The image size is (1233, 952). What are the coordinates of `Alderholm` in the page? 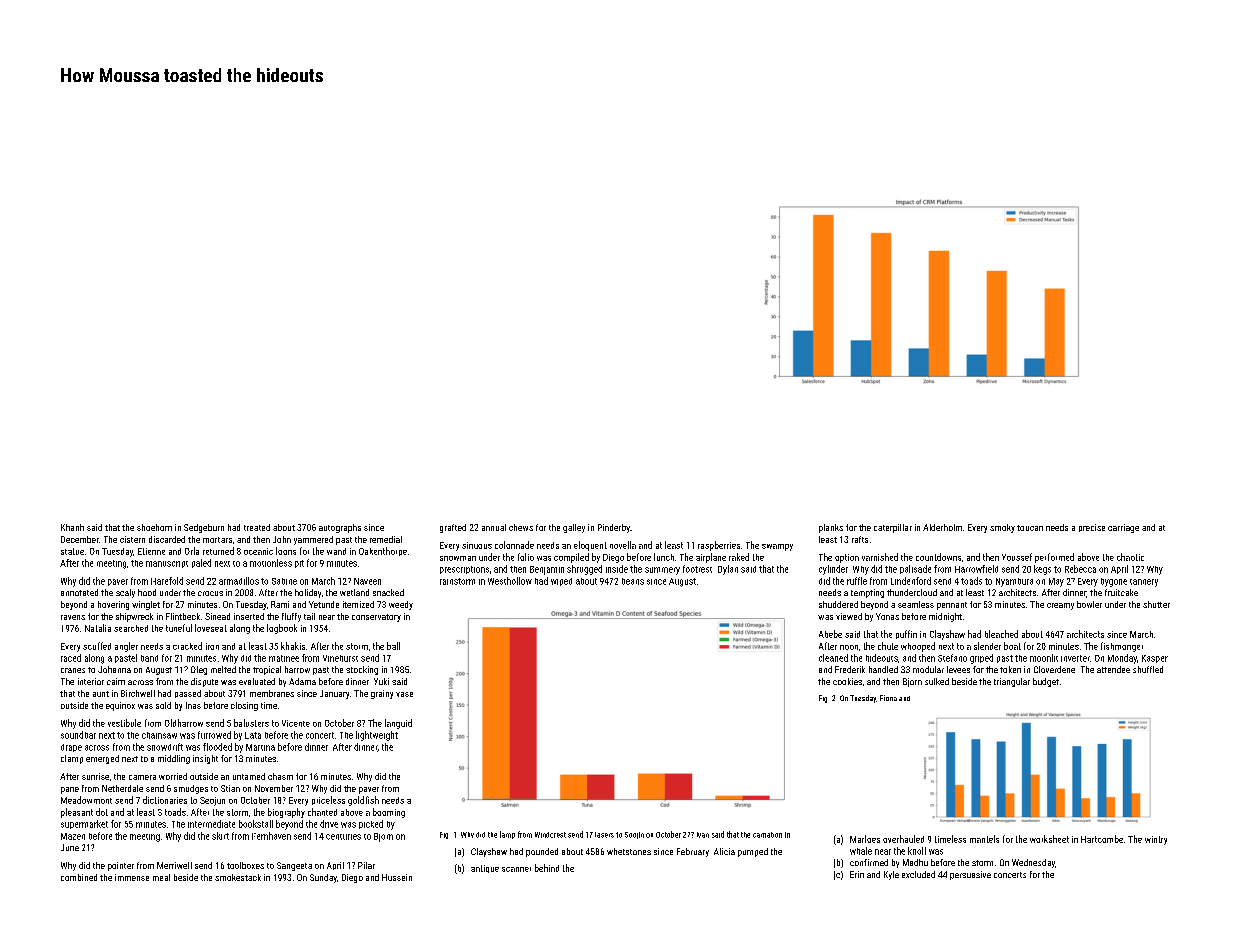 It's located at (942, 527).
